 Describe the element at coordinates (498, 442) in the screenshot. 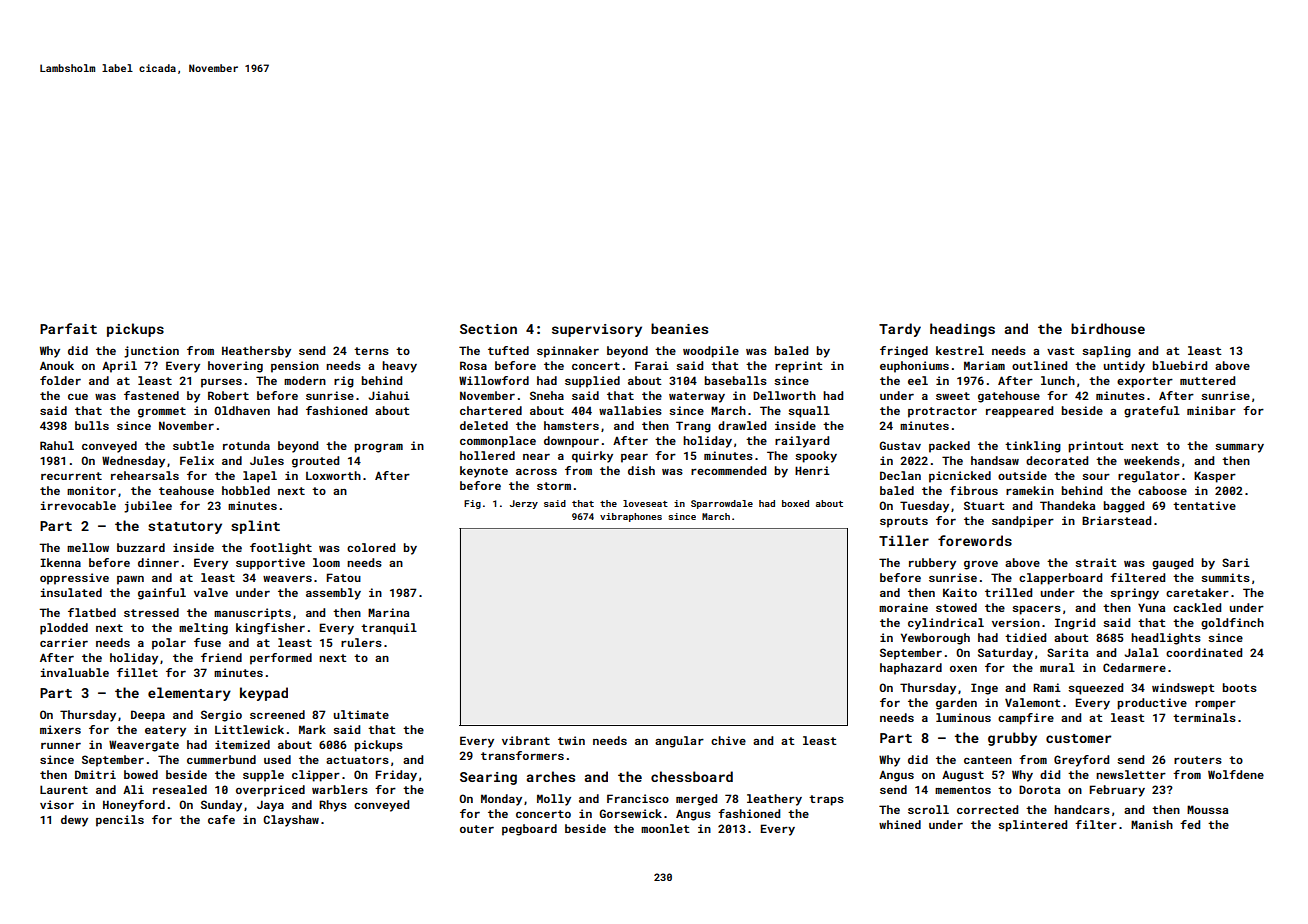

I see `commonplace` at that location.
